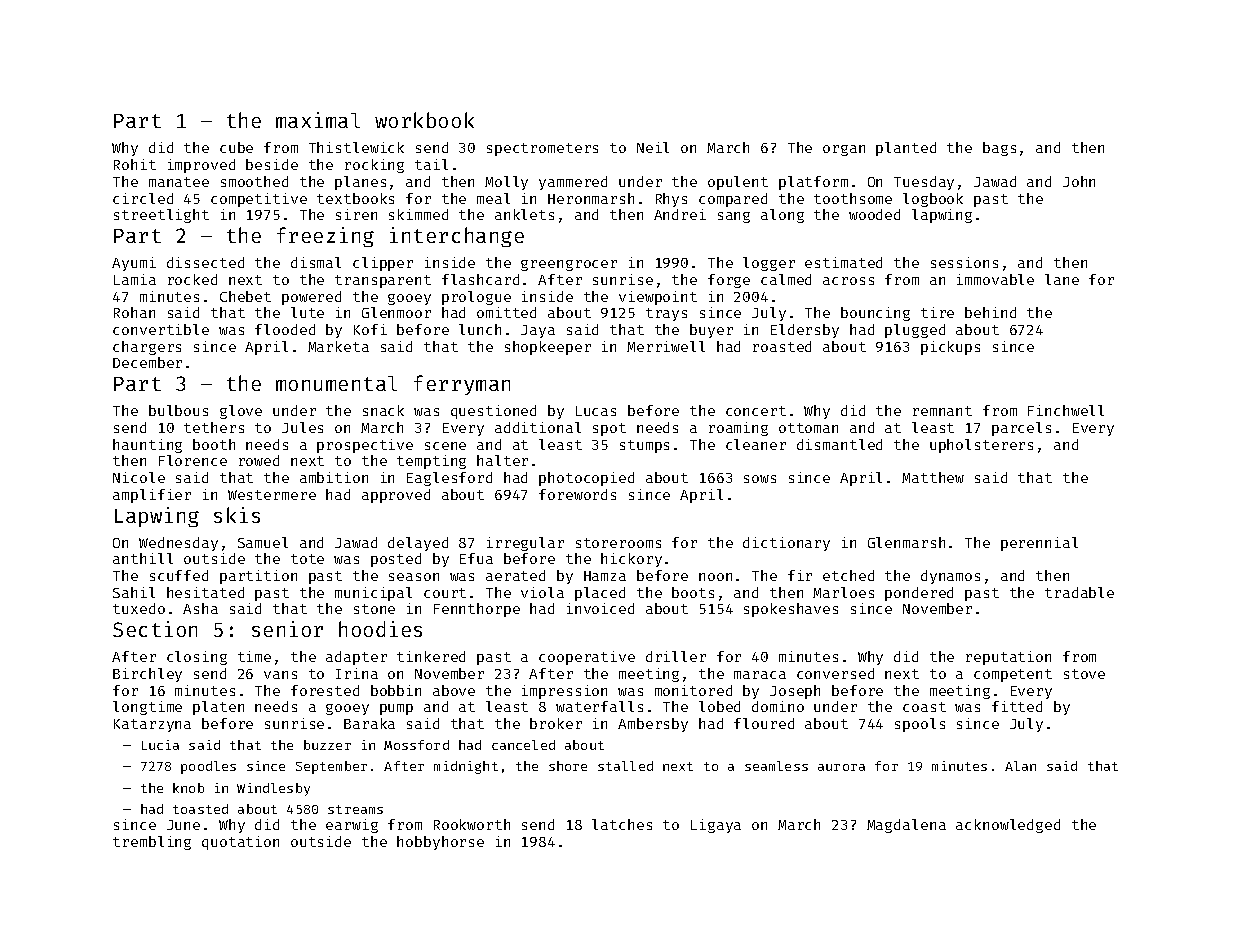  What do you see at coordinates (147, 362) in the screenshot?
I see `December` at bounding box center [147, 362].
